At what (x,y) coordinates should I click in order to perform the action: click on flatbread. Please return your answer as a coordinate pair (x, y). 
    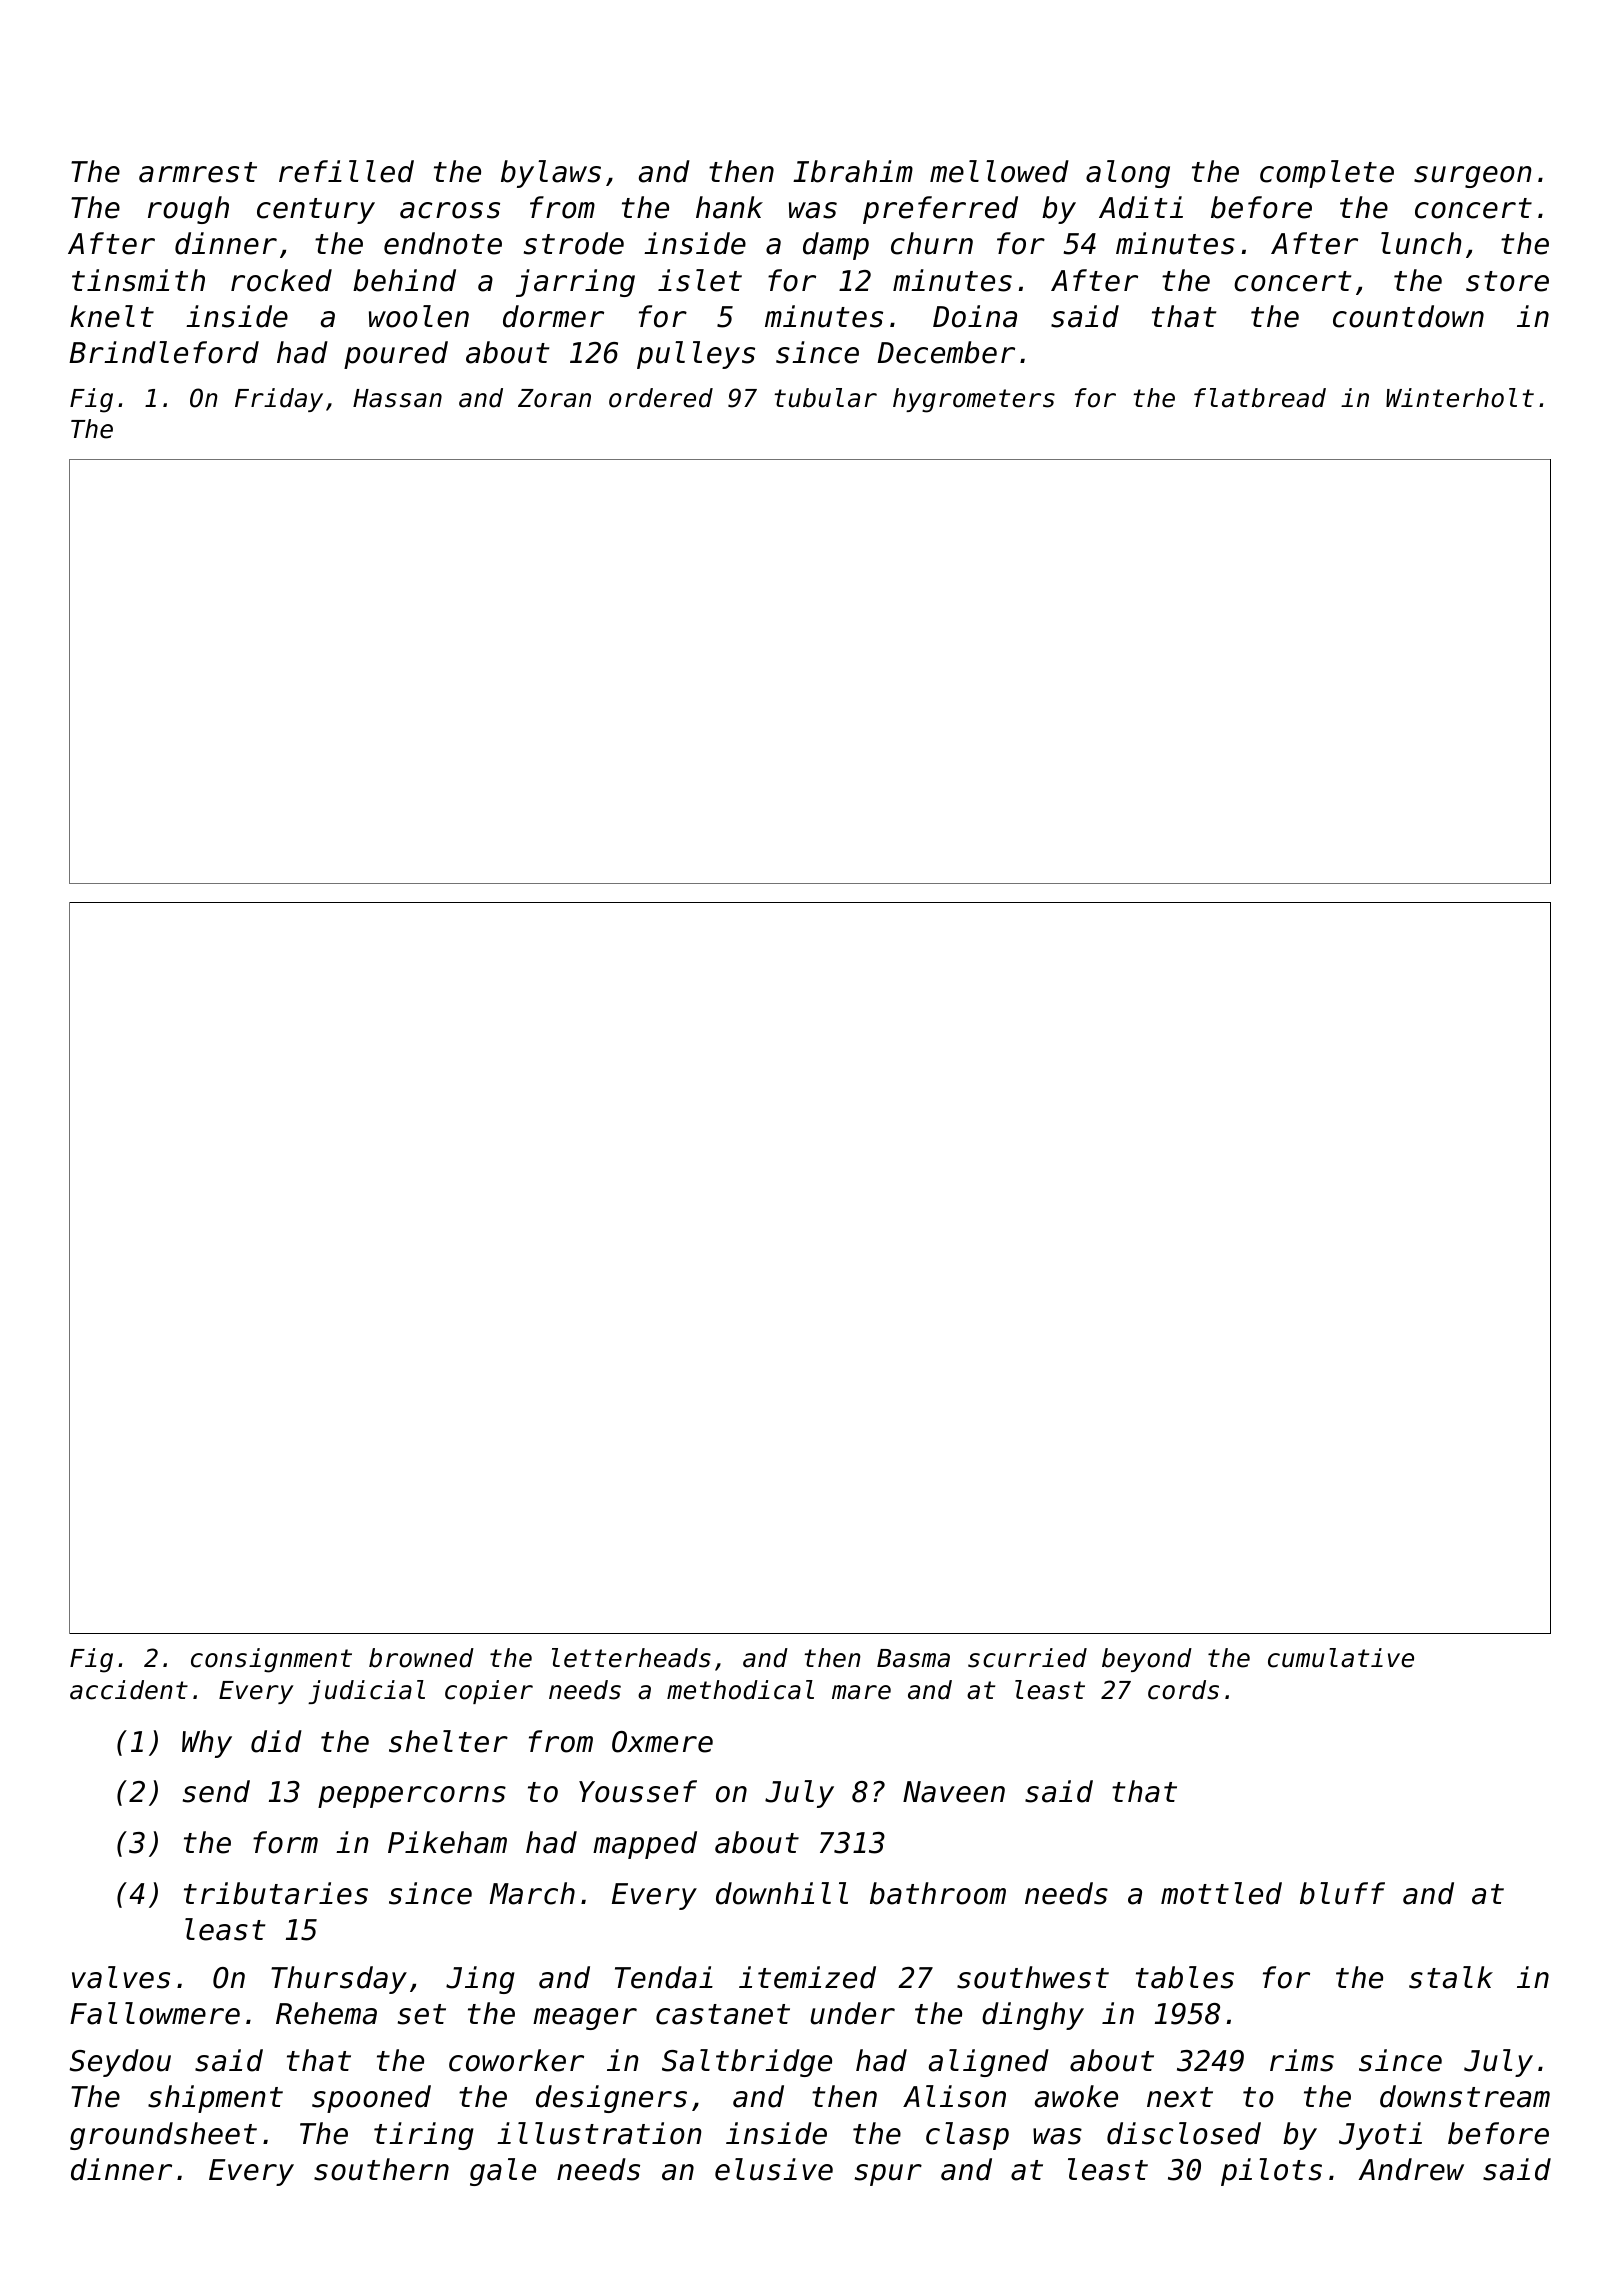
    Looking at the image, I should click on (1260, 398).
